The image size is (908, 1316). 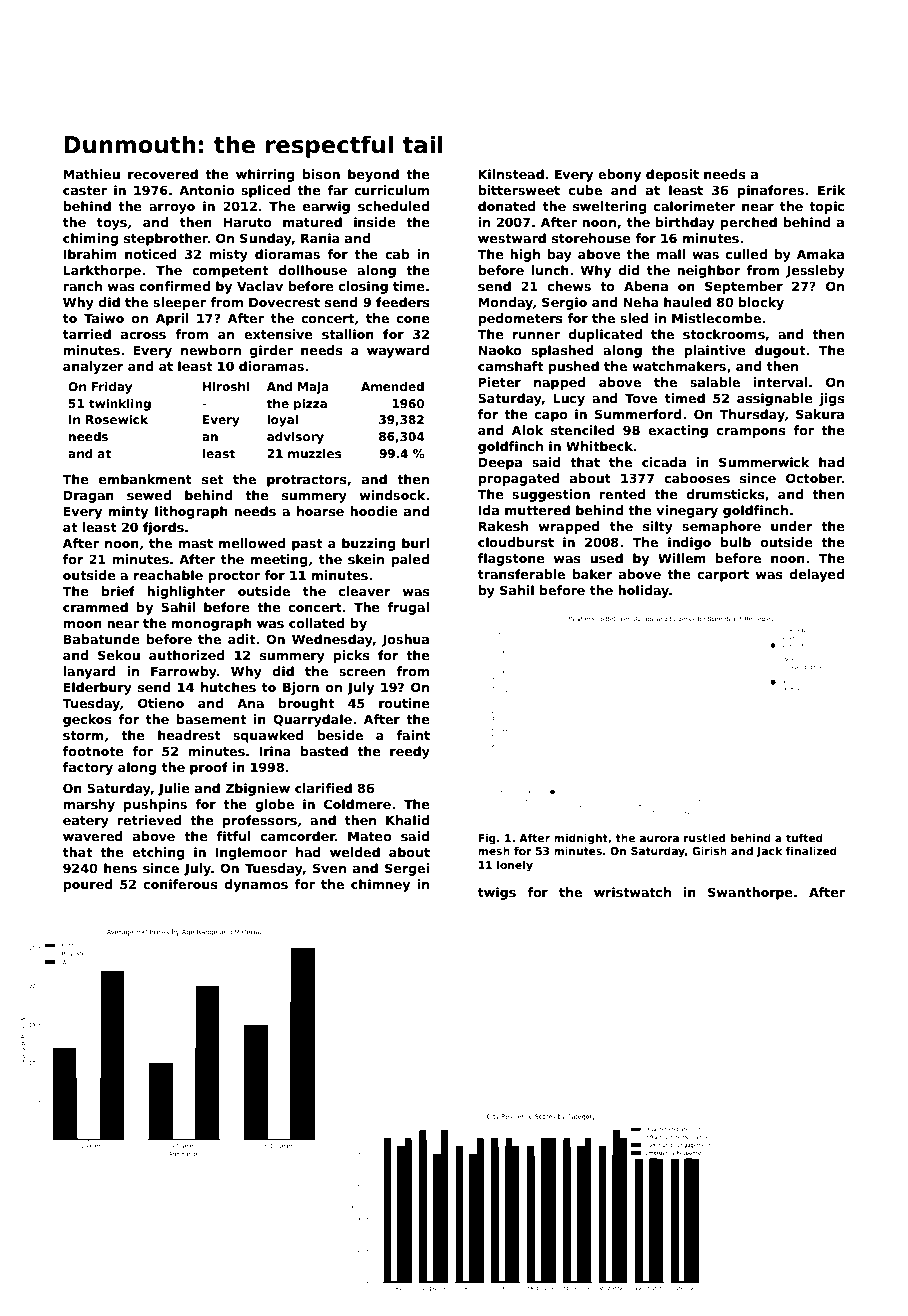 What do you see at coordinates (643, 591) in the page?
I see `holiday` at bounding box center [643, 591].
